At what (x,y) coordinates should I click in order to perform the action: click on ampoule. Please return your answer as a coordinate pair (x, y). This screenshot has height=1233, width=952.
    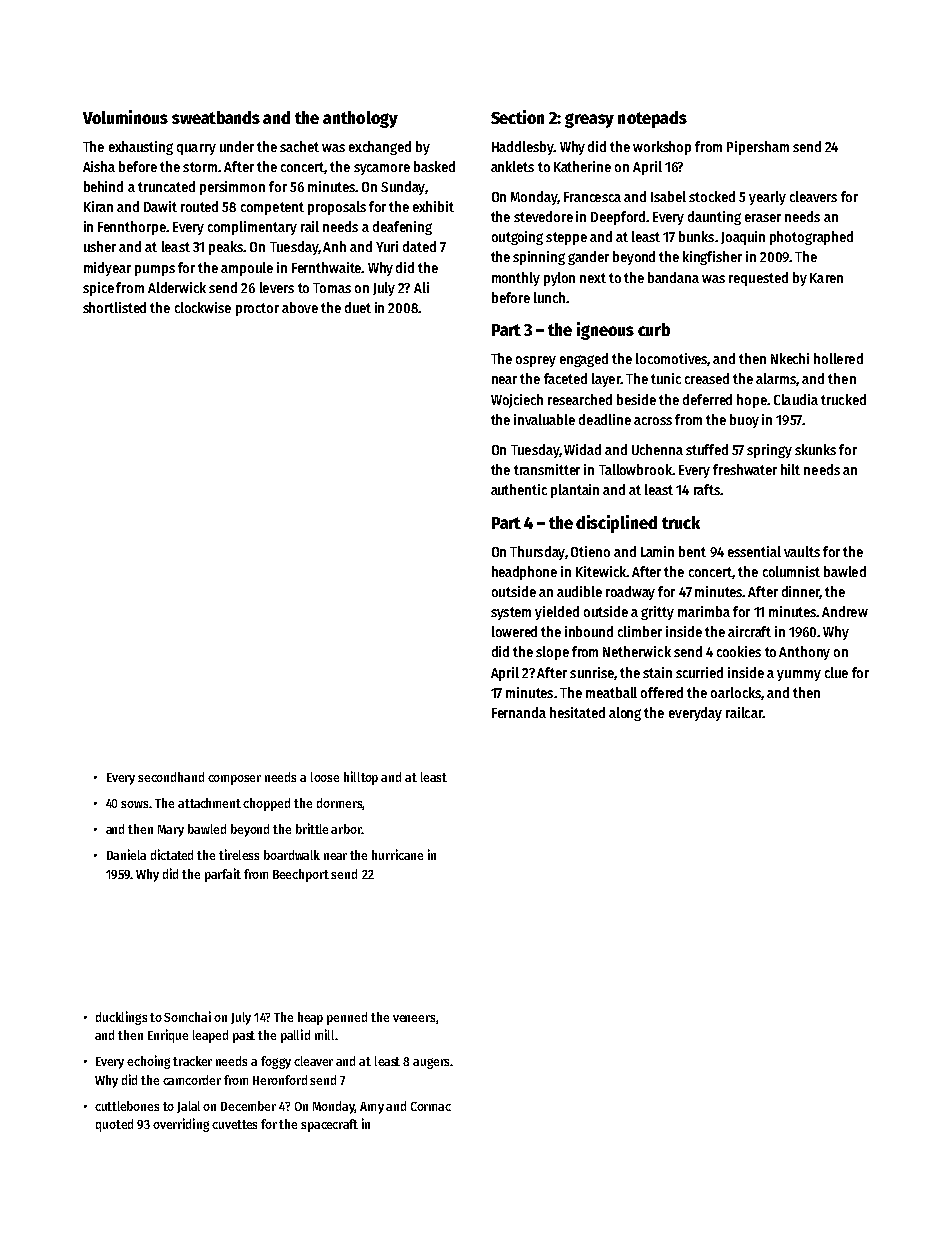
    Looking at the image, I should click on (247, 269).
